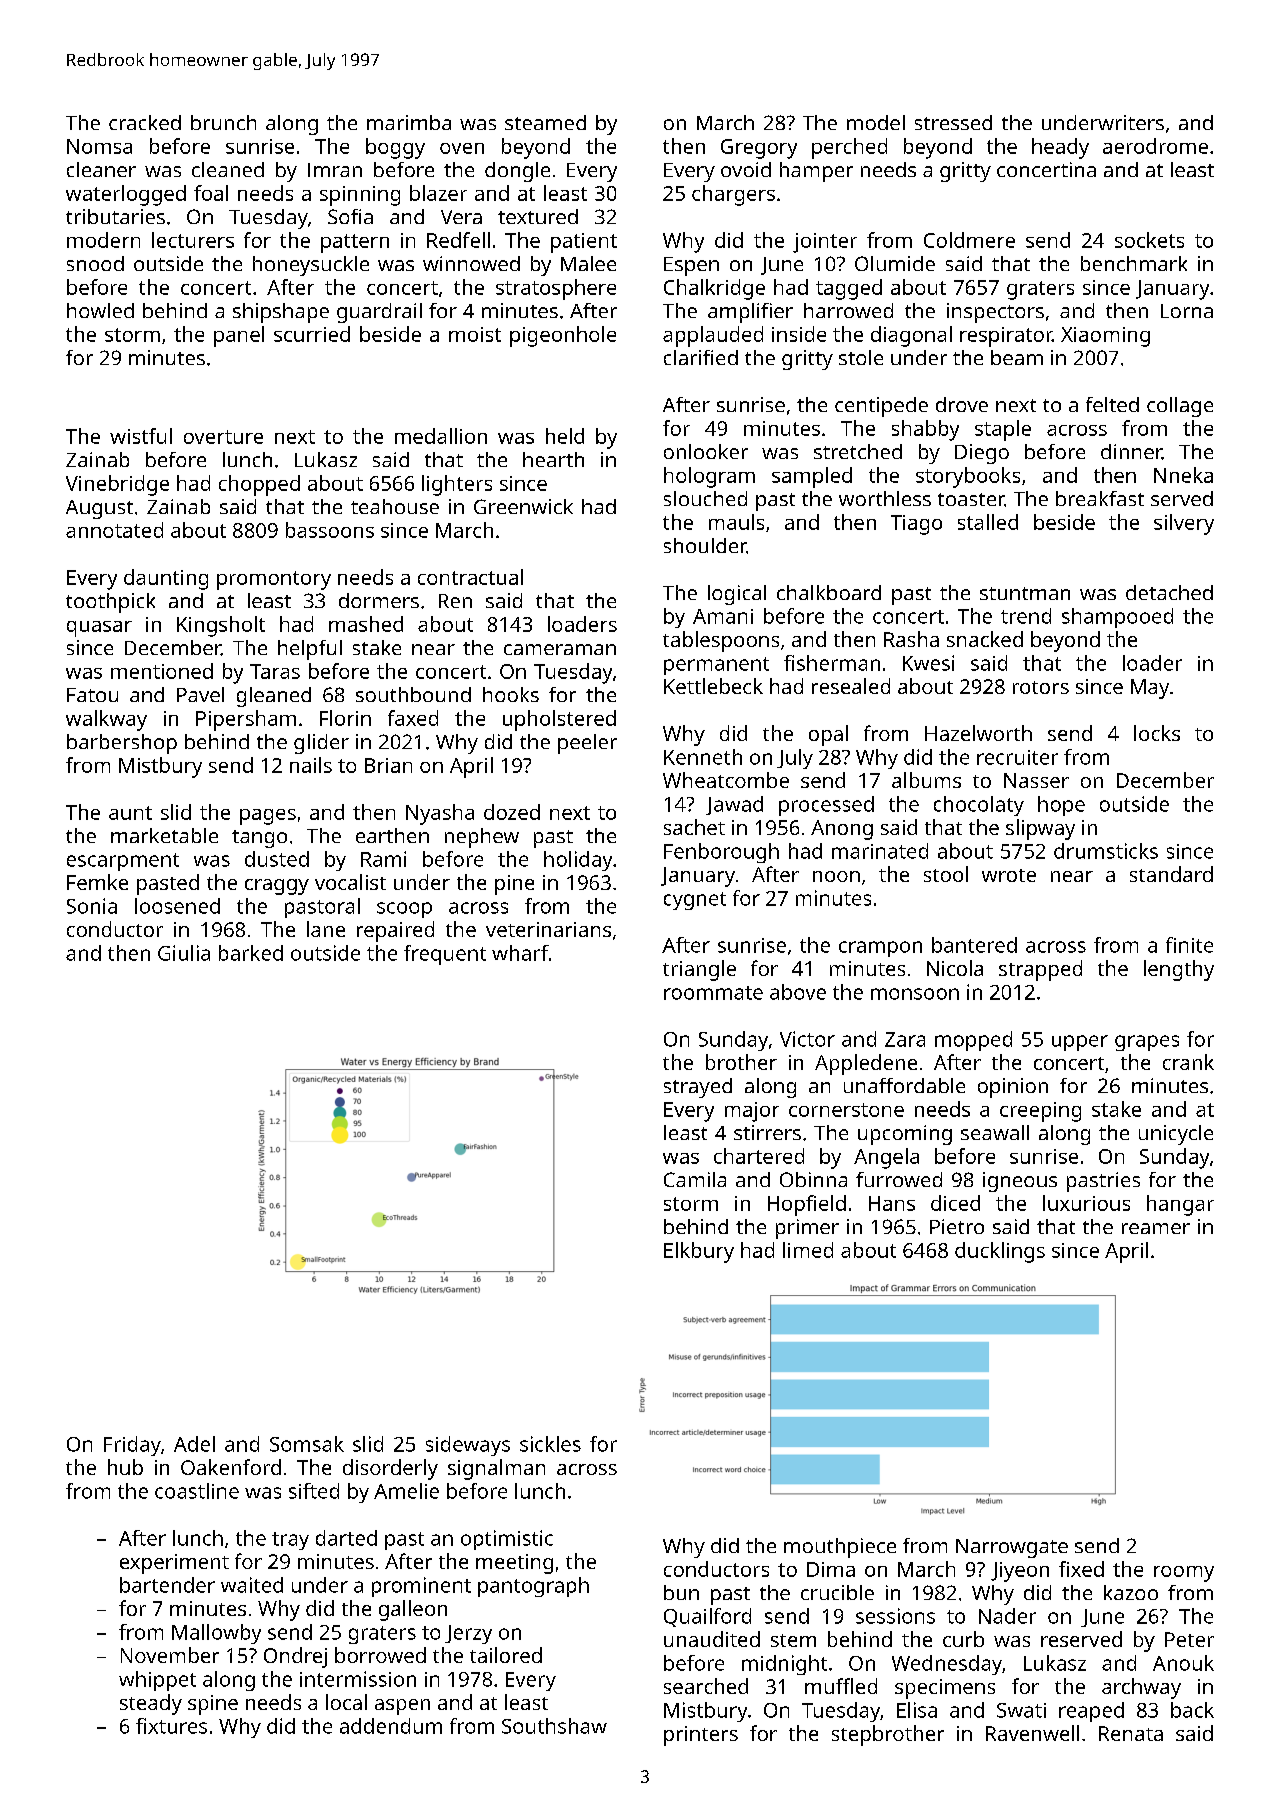 The height and width of the page is (1810, 1280). What do you see at coordinates (1176, 1135) in the page?
I see `unicycle` at bounding box center [1176, 1135].
